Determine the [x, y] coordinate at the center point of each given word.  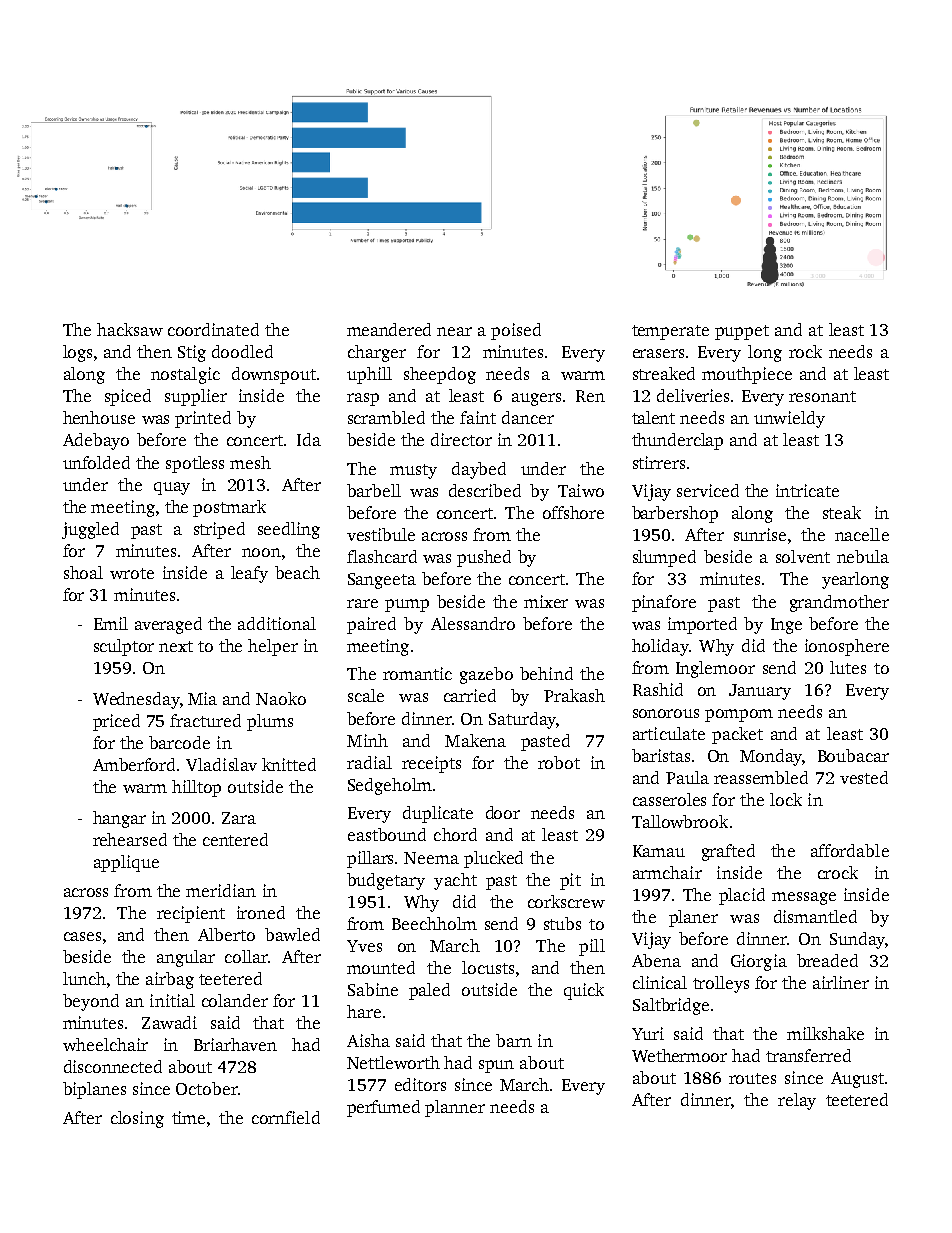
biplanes [94, 1090]
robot [559, 762]
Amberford [134, 764]
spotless [195, 464]
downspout [274, 375]
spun [496, 1066]
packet [737, 735]
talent [653, 417]
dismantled [815, 916]
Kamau [659, 851]
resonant [822, 396]
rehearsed [130, 839]
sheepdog [440, 375]
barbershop [675, 514]
